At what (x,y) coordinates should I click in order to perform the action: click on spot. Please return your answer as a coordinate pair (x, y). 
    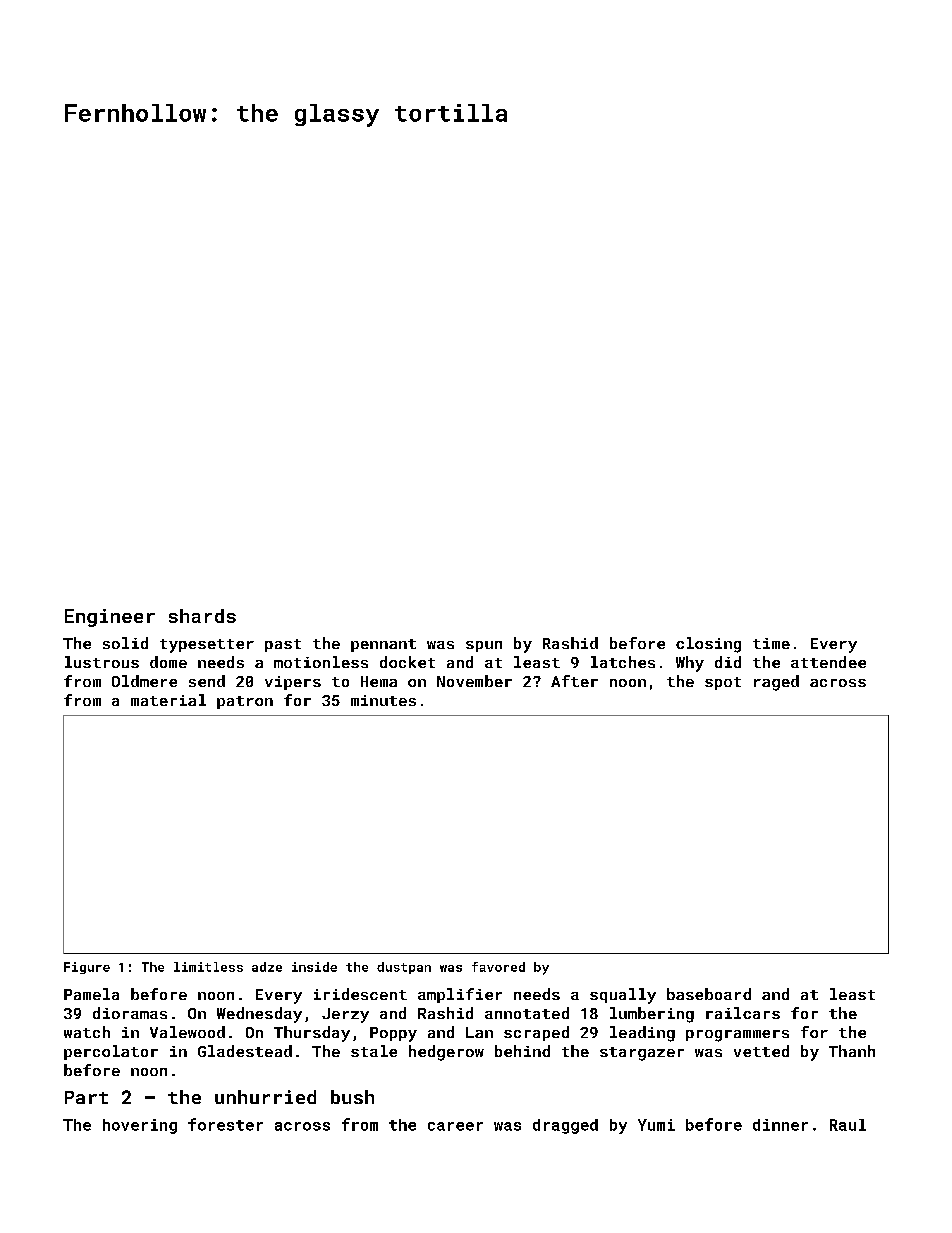
    Looking at the image, I should click on (723, 683).
